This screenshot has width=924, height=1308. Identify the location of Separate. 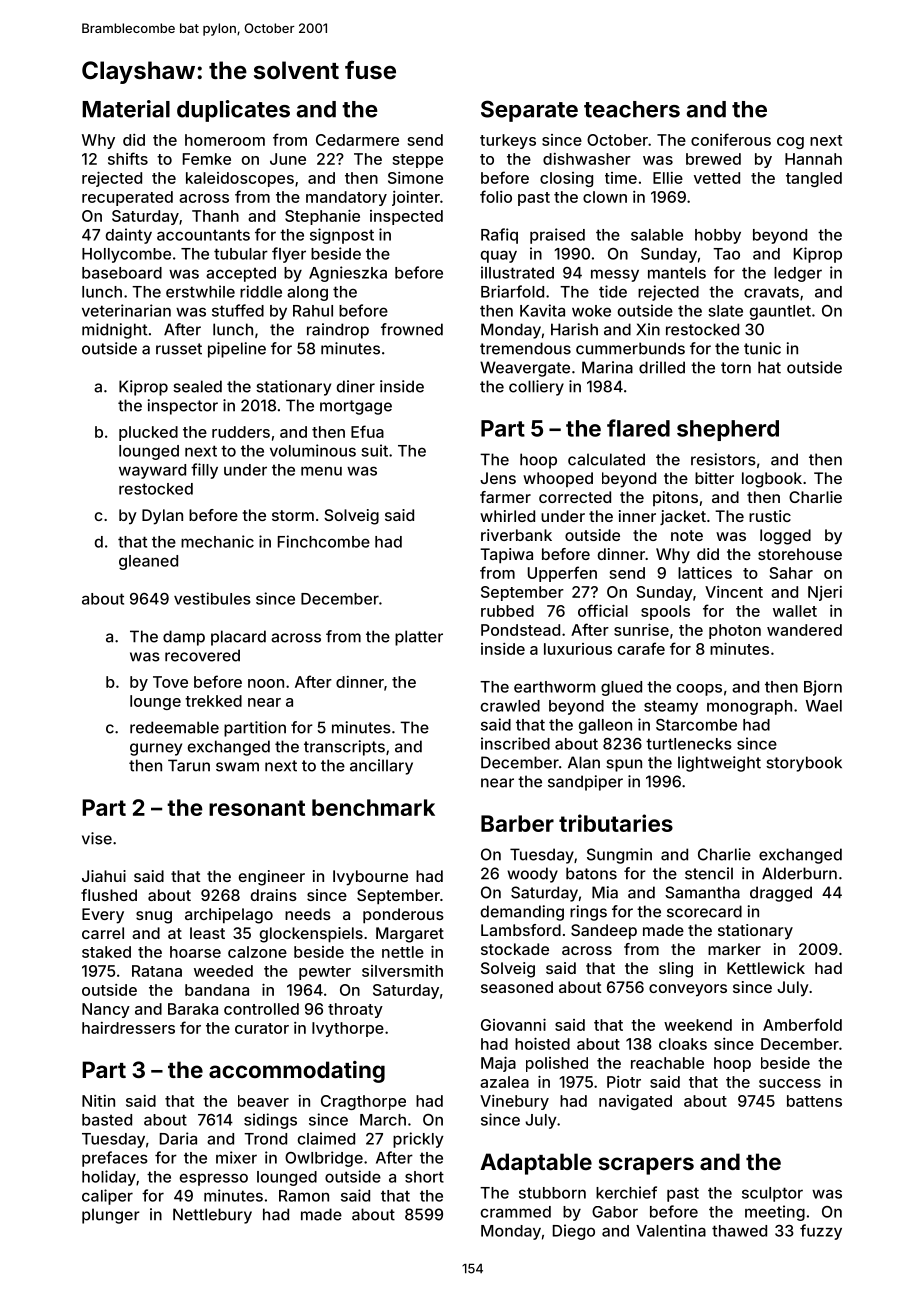
(529, 111).
